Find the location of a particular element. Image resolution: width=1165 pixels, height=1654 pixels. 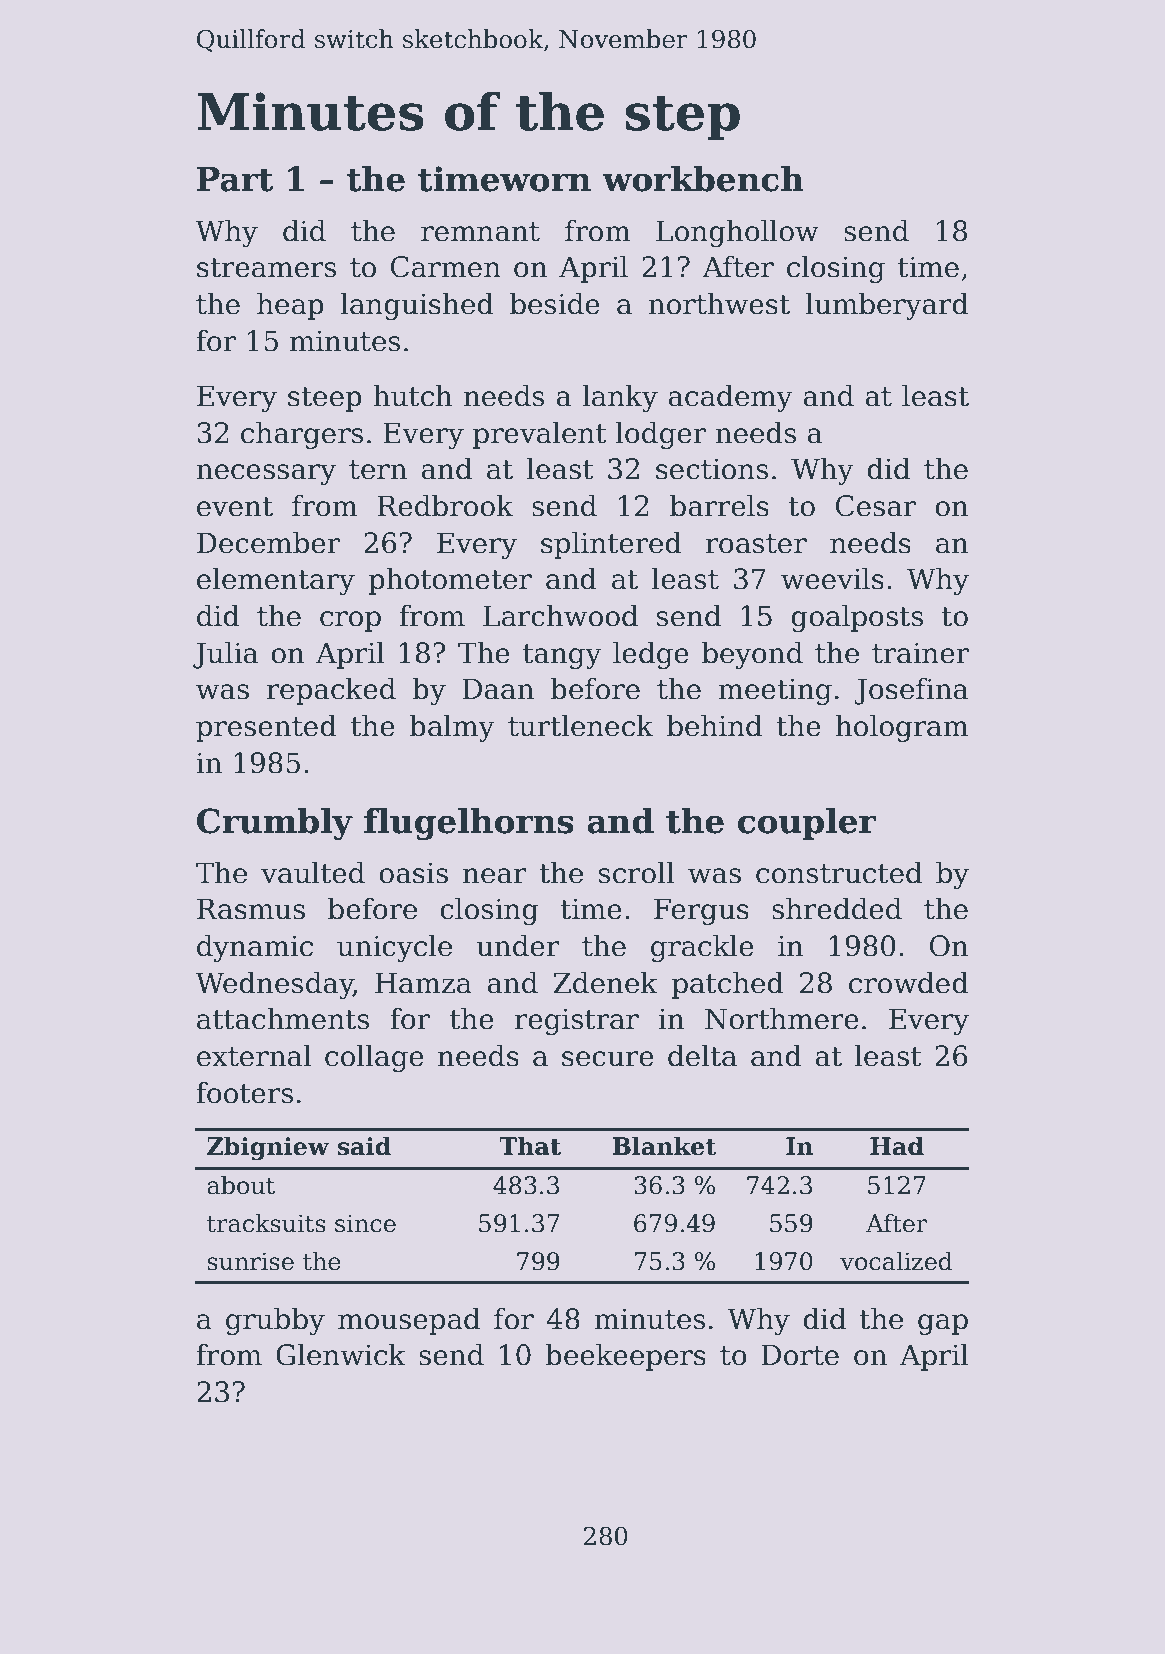

Part is located at coordinates (235, 179).
